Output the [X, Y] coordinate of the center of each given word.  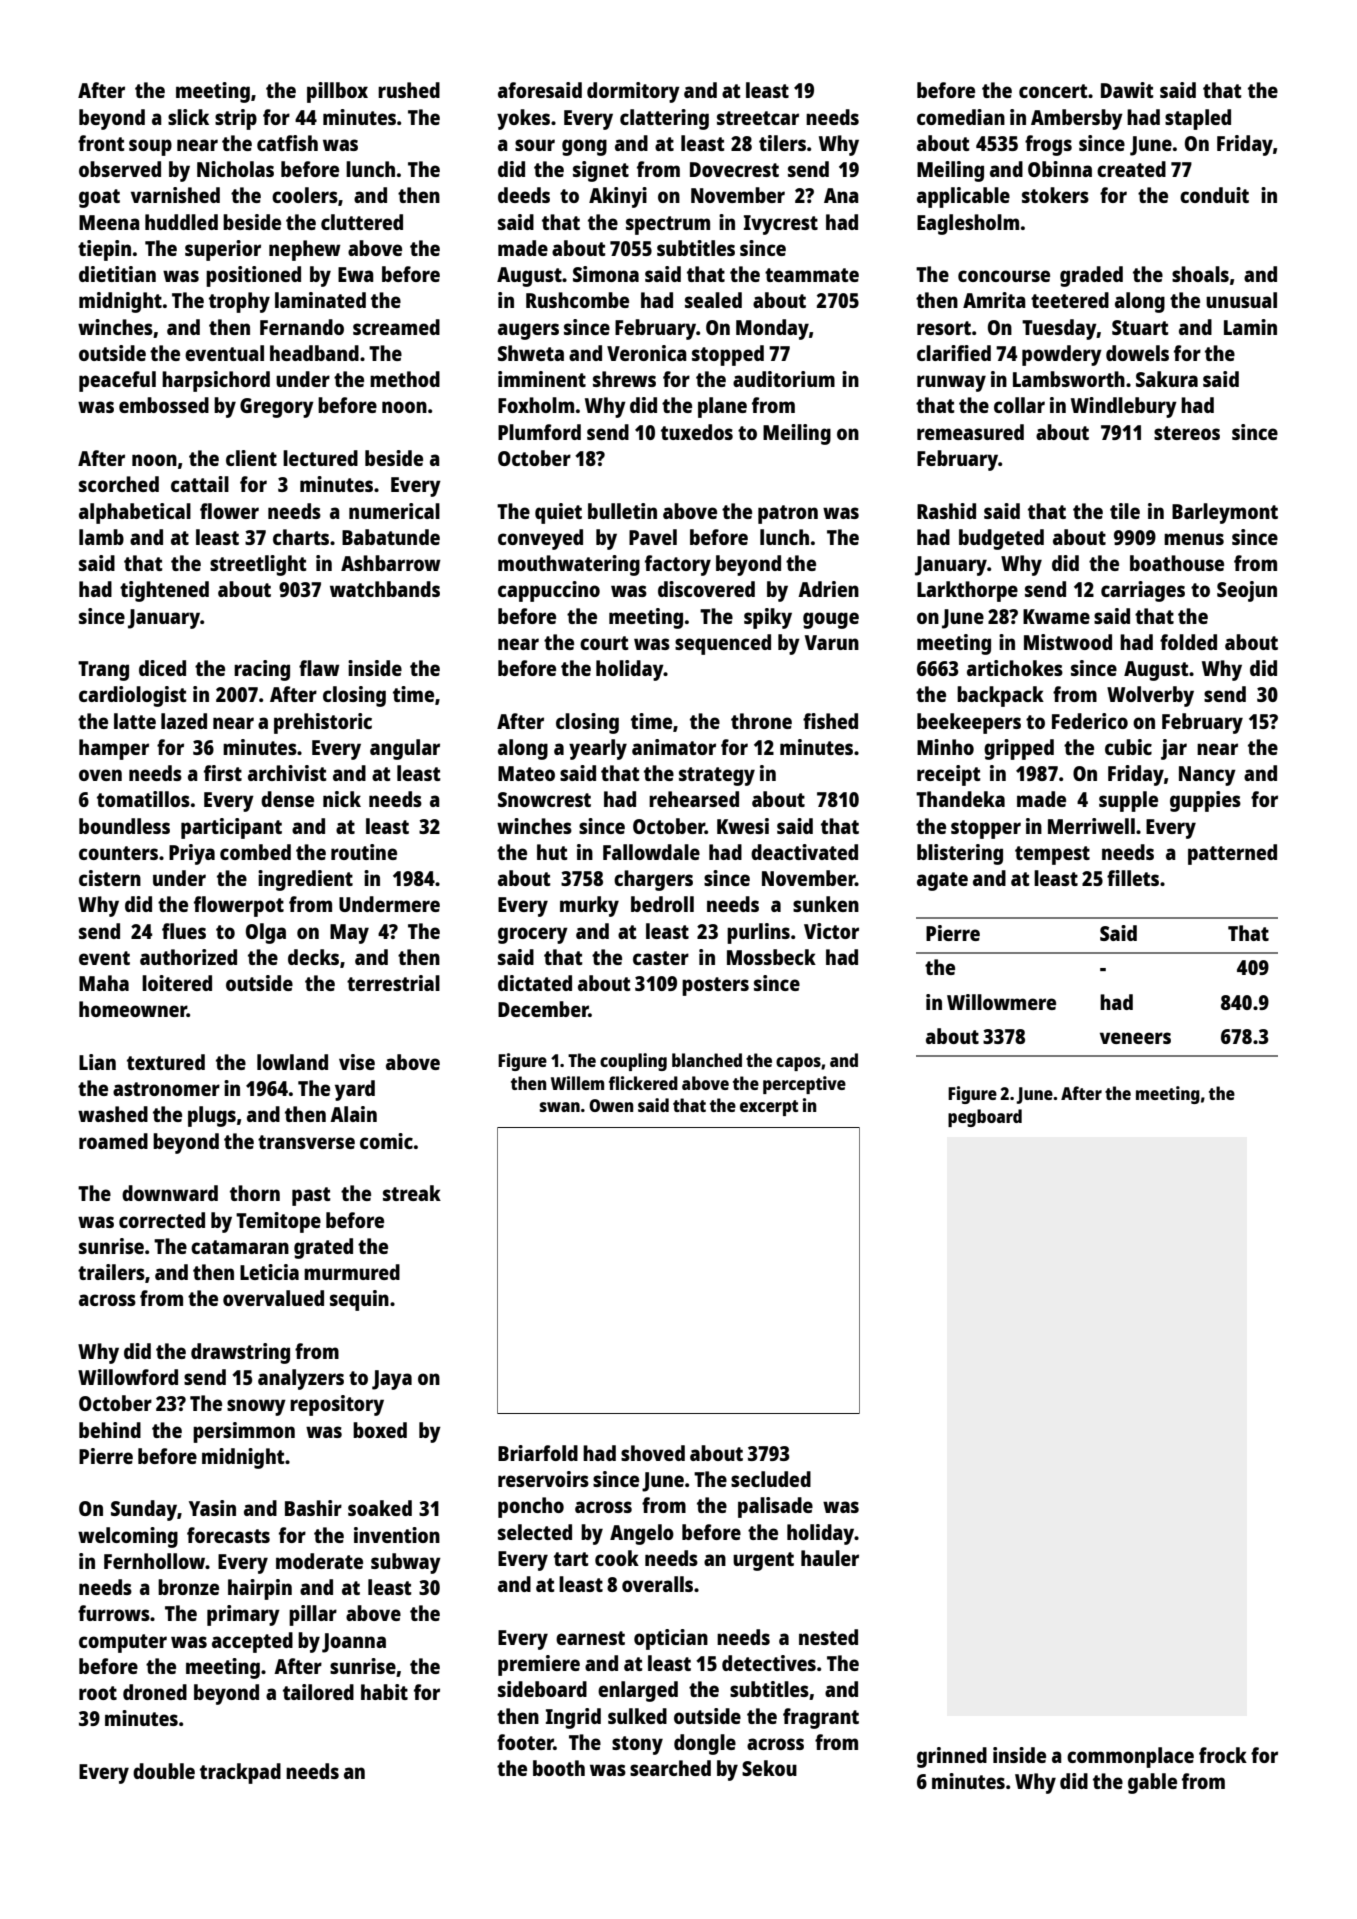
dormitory [633, 92]
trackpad [240, 1773]
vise [357, 1062]
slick [188, 117]
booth [559, 1768]
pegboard [985, 1118]
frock [1223, 1755]
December [543, 1009]
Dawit [1127, 90]
